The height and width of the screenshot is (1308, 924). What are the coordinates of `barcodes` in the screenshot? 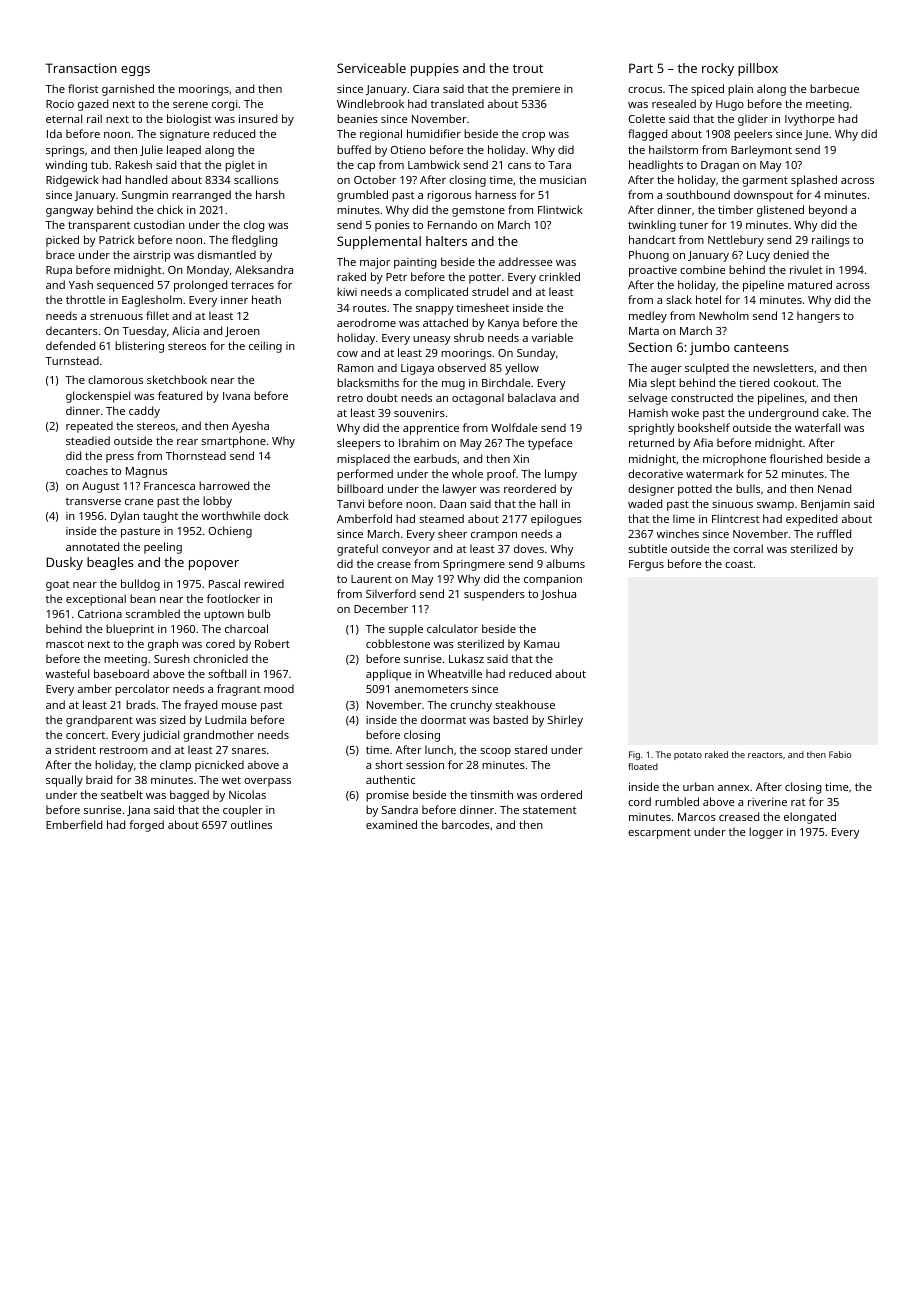 It's located at (466, 824).
